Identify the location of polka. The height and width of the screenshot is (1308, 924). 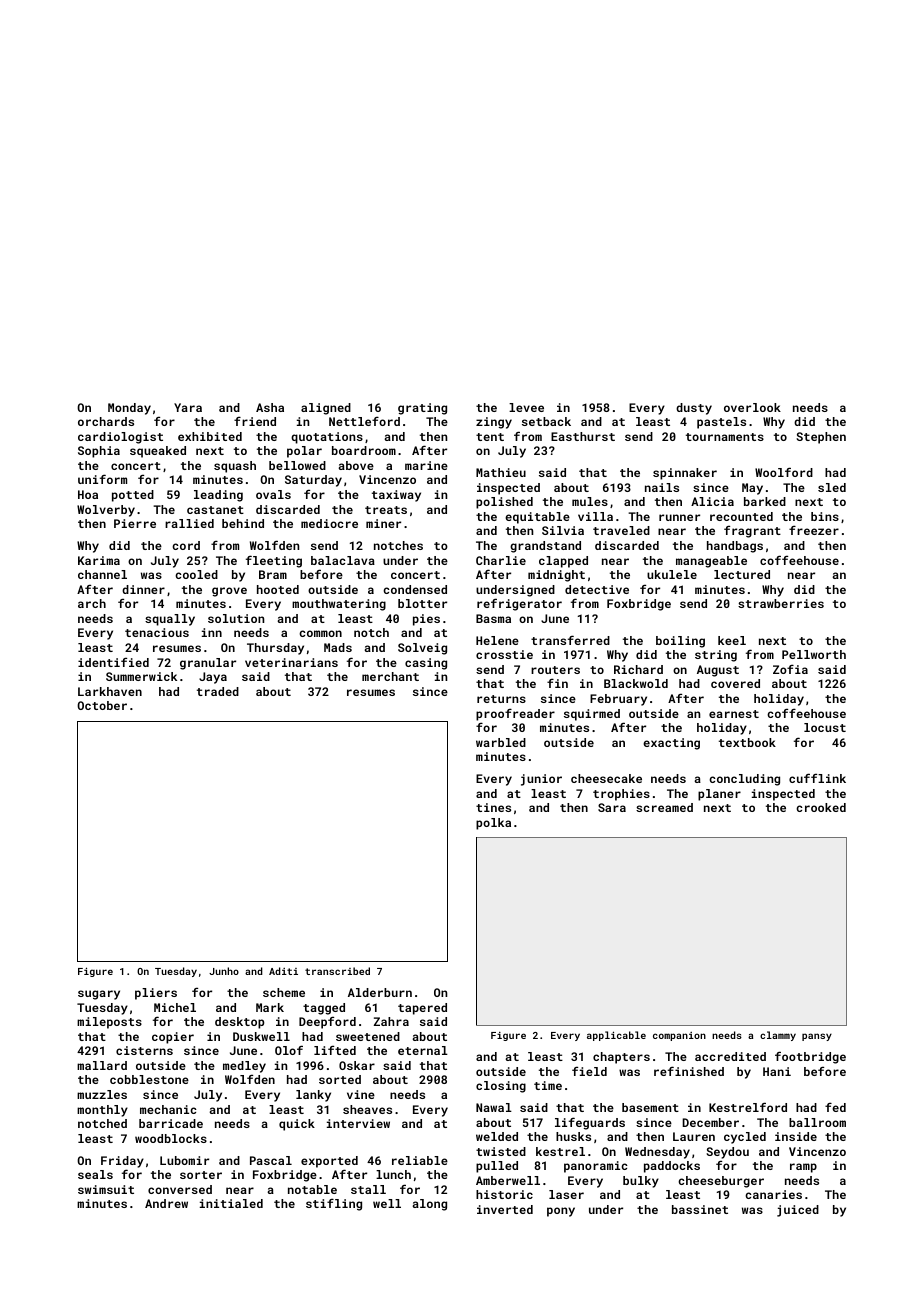
(493, 824).
